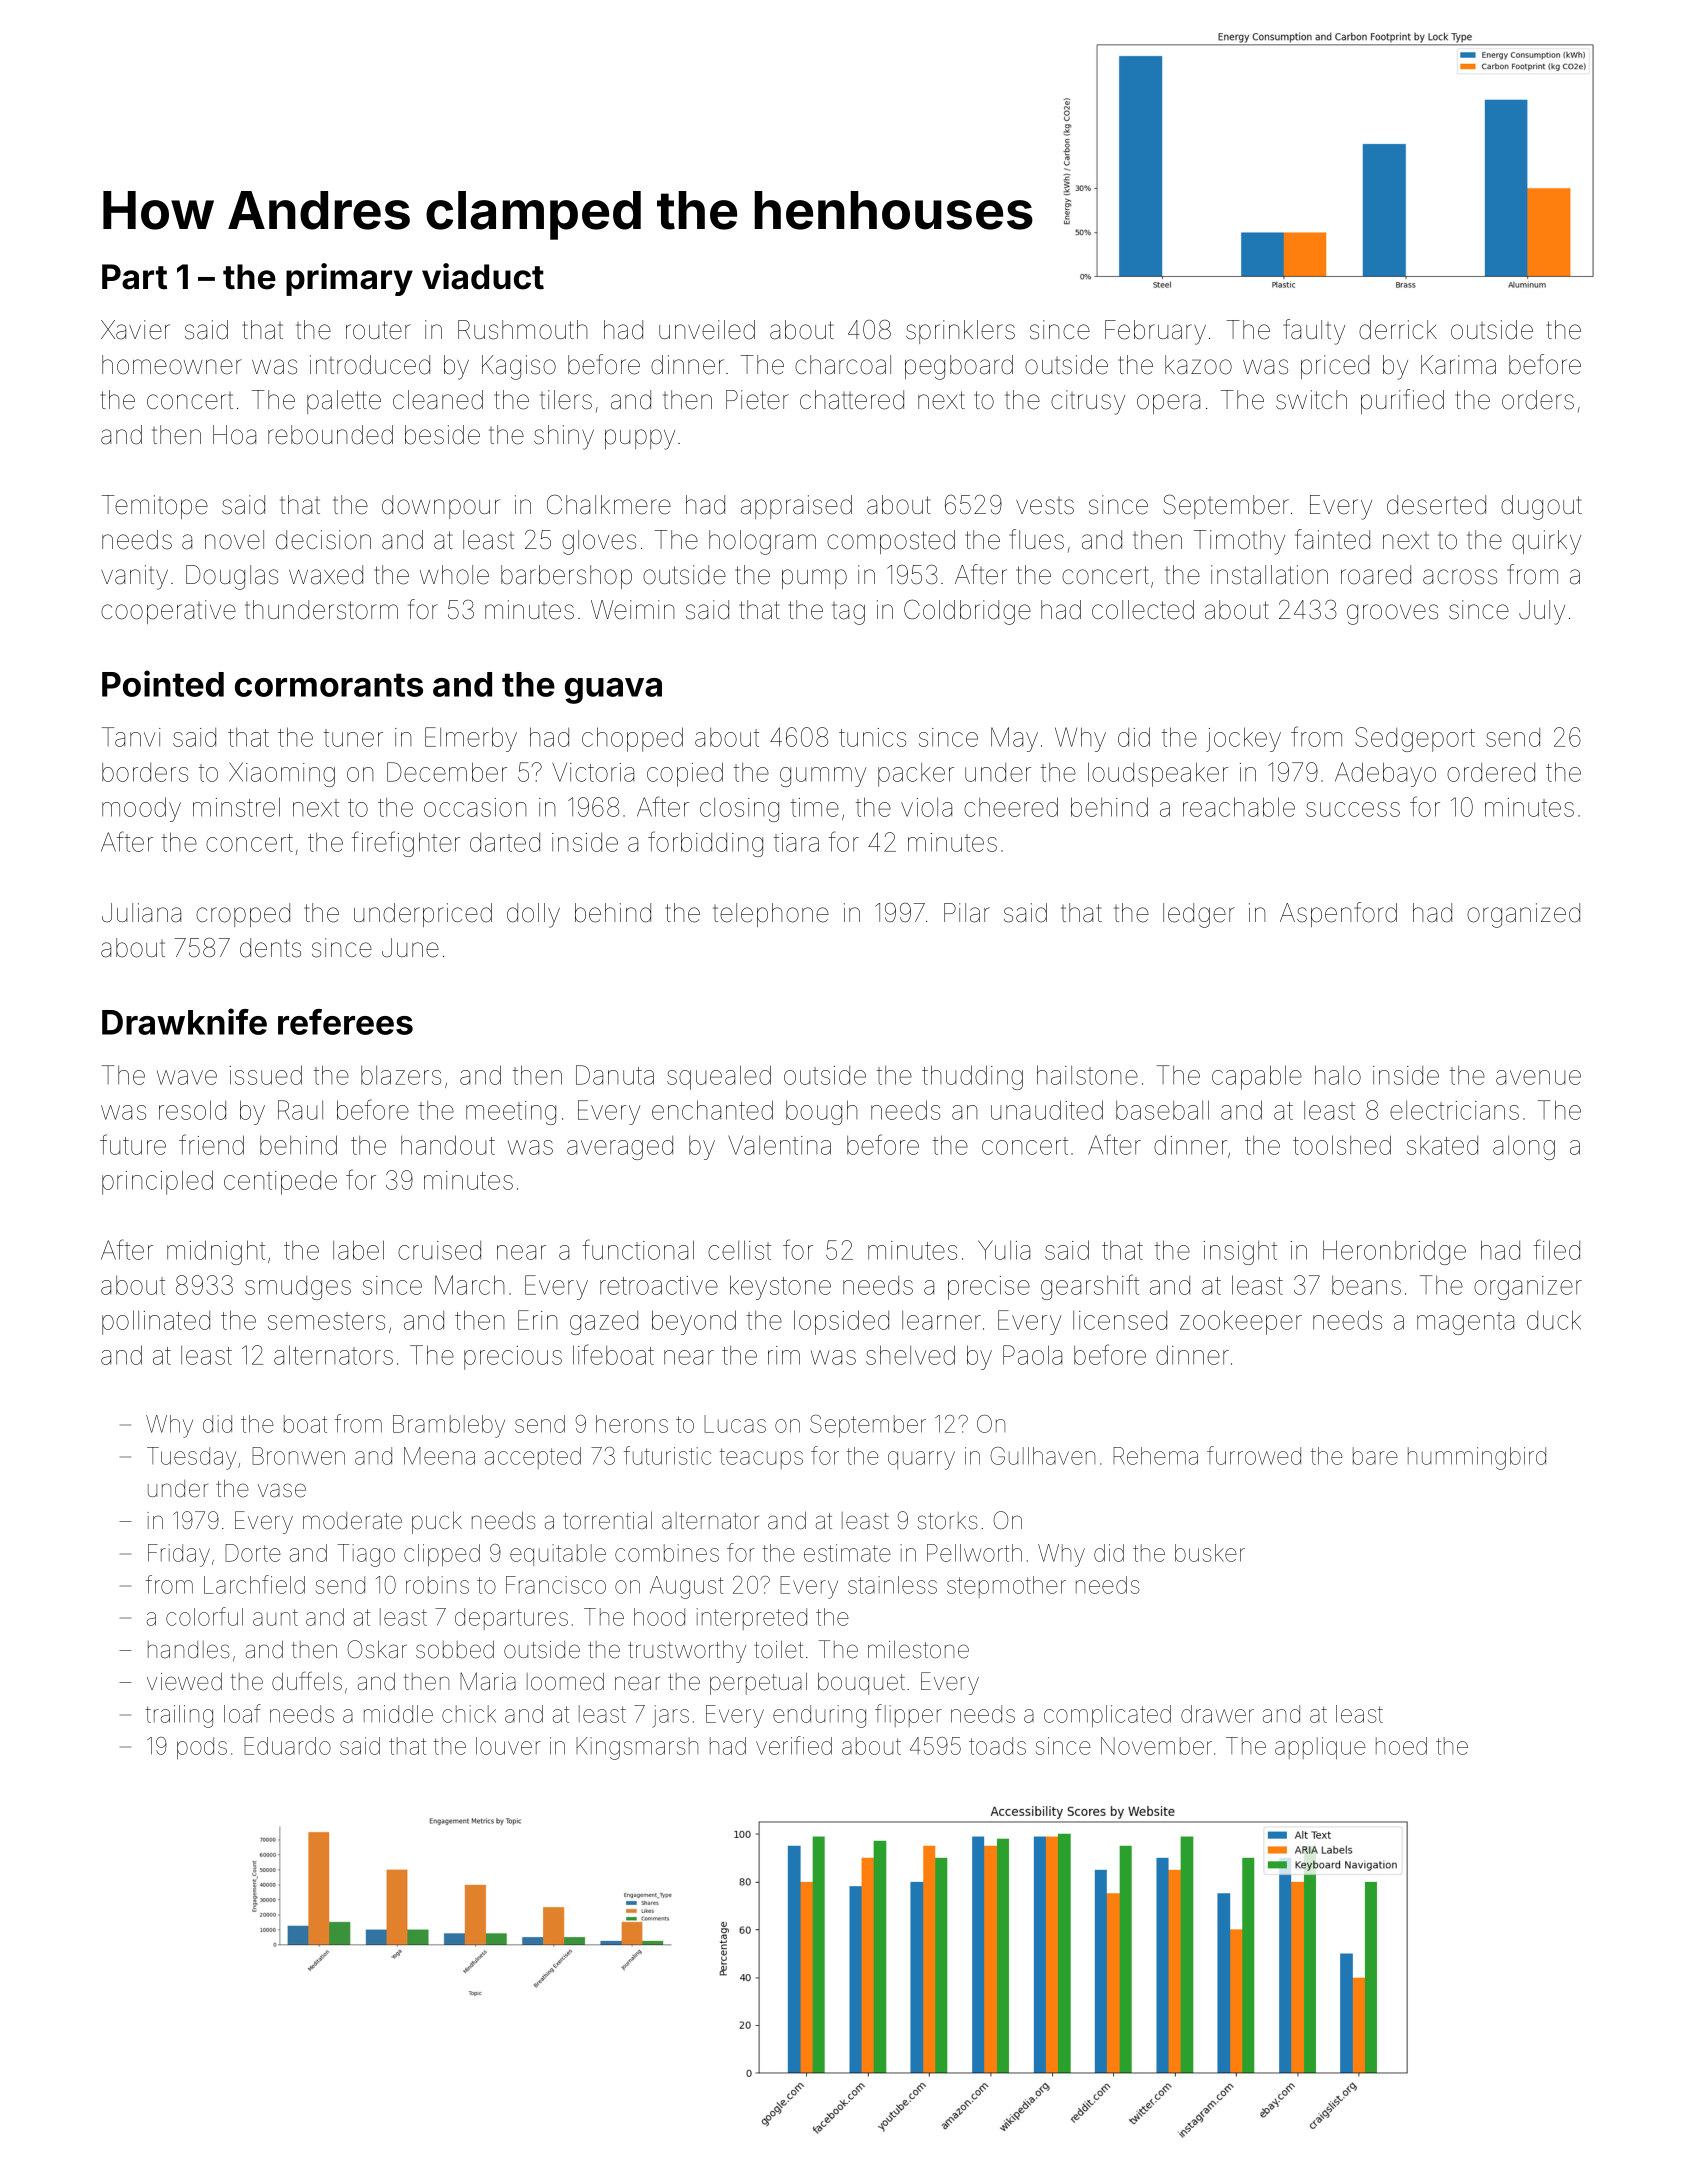 Image resolution: width=1683 pixels, height=2178 pixels. Describe the element at coordinates (707, 330) in the screenshot. I see `unveiled` at that location.
